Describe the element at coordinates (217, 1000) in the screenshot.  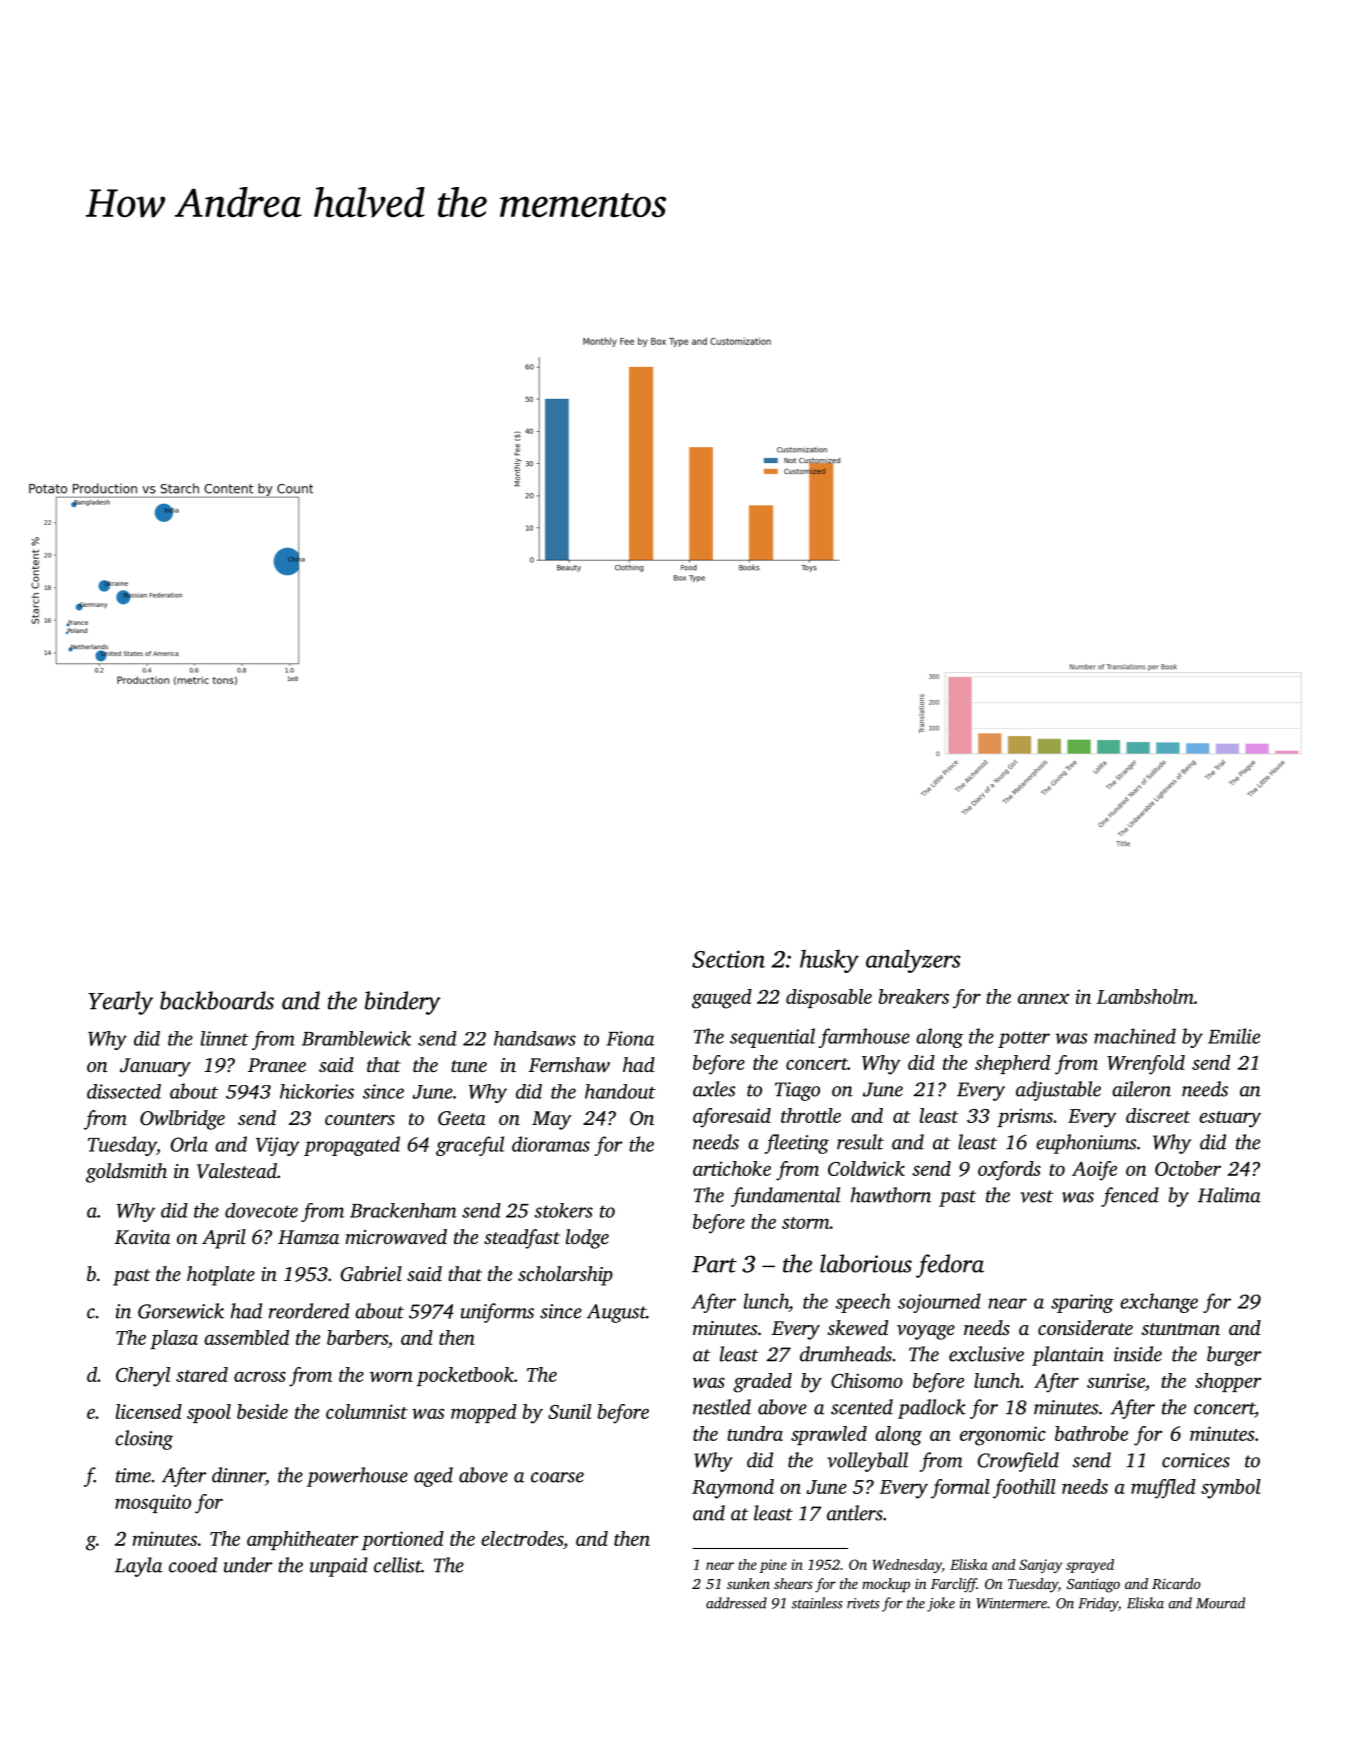
I see `backboards` at that location.
